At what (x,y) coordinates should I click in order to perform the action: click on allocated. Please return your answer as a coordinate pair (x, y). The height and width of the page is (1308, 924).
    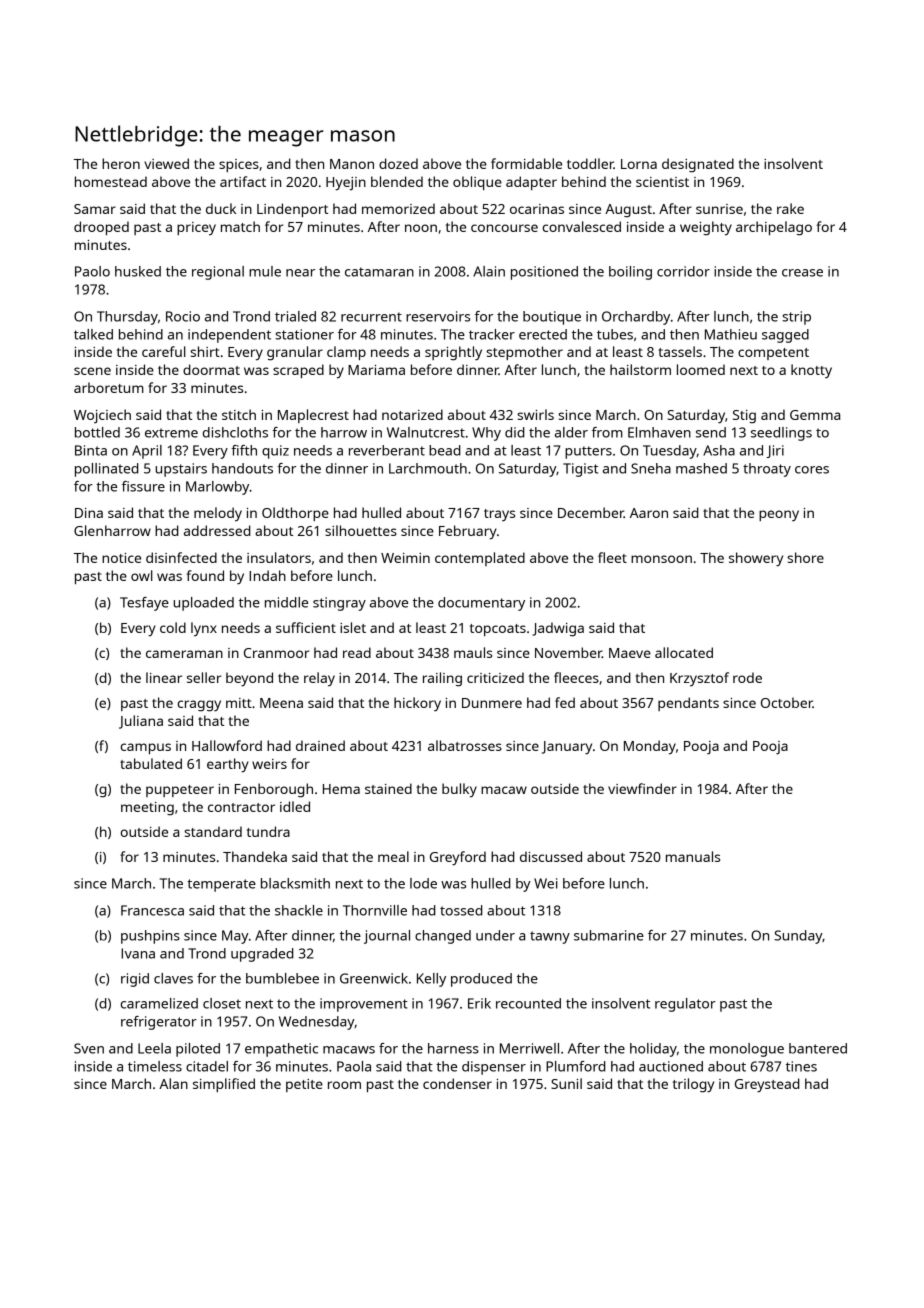
    Looking at the image, I should click on (684, 652).
